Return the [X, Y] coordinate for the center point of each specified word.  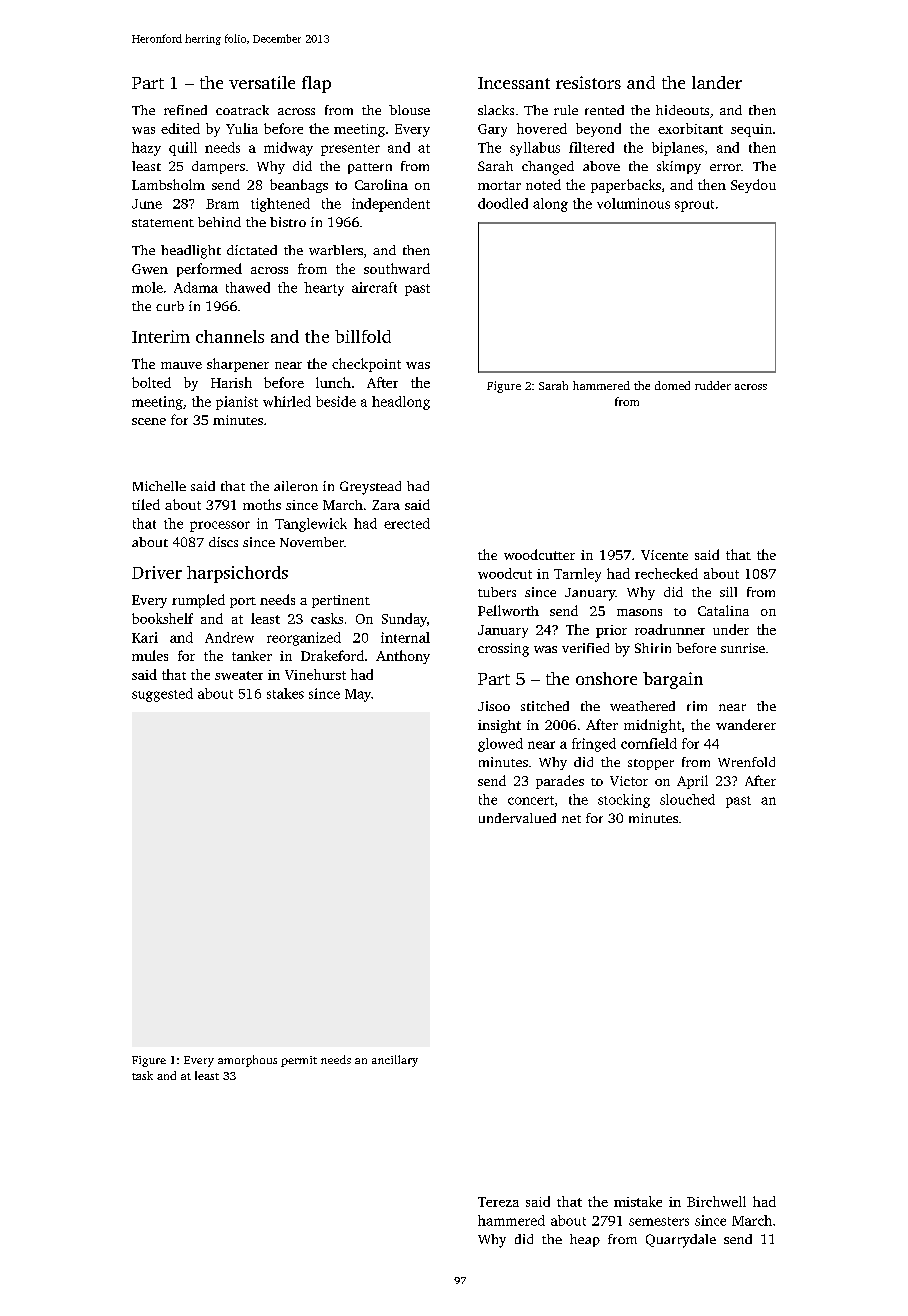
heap [585, 1240]
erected [407, 523]
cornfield [649, 743]
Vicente [664, 555]
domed [672, 385]
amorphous [247, 1061]
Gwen [150, 269]
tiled [146, 504]
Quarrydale [681, 1241]
